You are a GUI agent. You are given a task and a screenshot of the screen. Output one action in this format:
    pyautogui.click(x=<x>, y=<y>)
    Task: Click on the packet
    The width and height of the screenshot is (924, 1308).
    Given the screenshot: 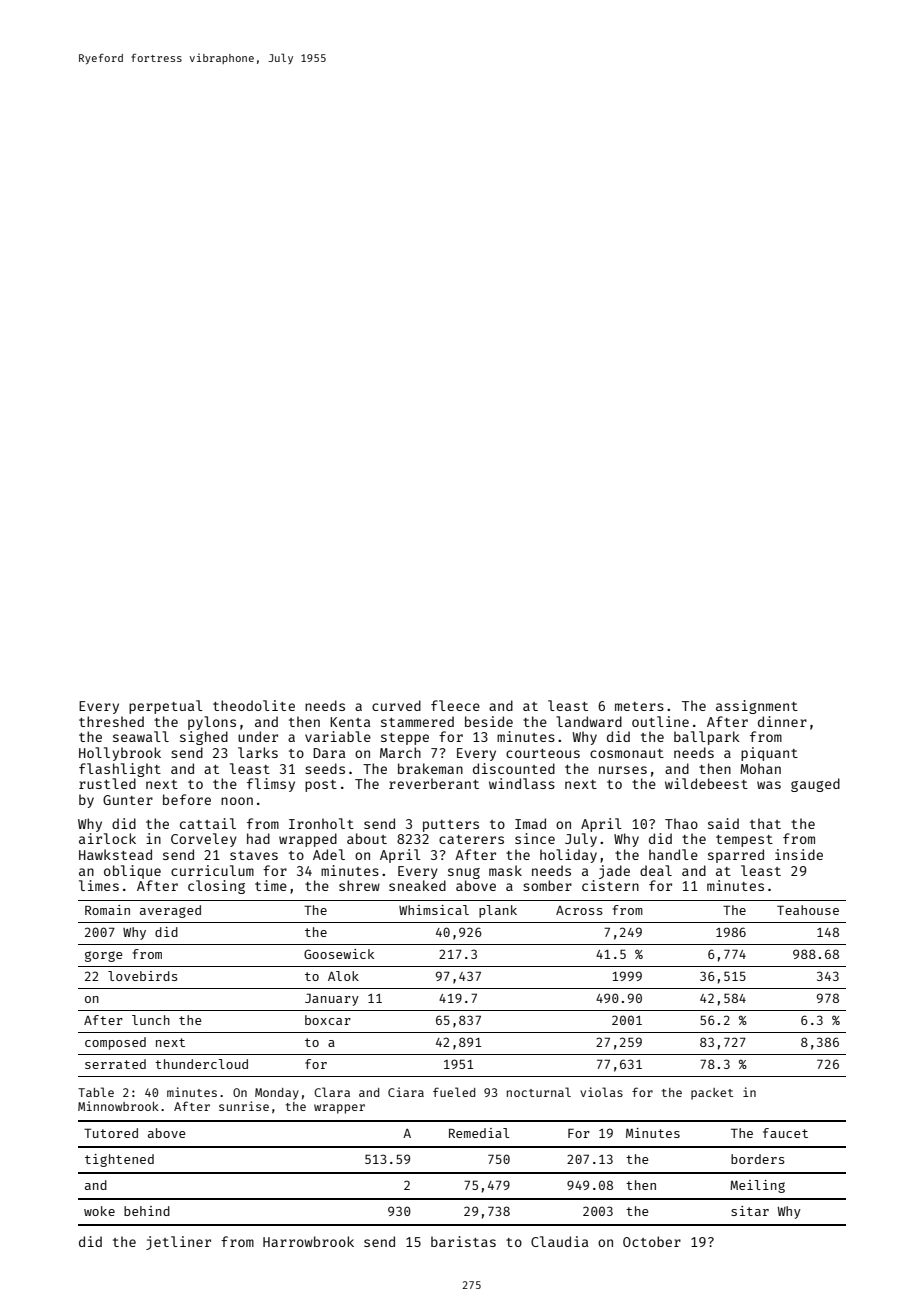 What is the action you would take?
    pyautogui.click(x=712, y=1094)
